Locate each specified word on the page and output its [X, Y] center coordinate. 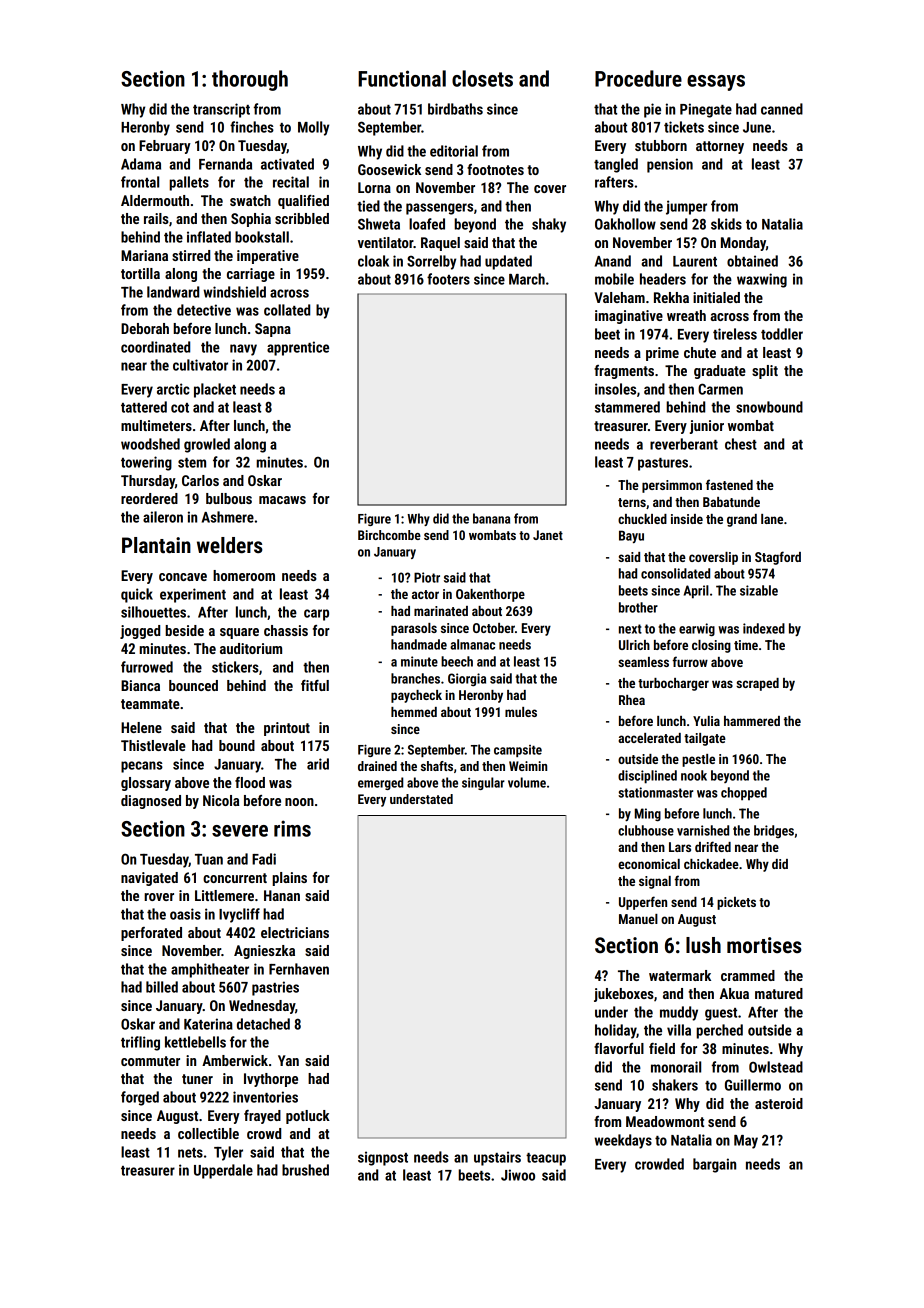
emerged [380, 783]
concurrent [235, 878]
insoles [615, 389]
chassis [286, 630]
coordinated [155, 347]
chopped [744, 794]
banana [491, 518]
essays [716, 83]
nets [190, 1153]
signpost [383, 1158]
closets [482, 78]
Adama [141, 164]
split [765, 372]
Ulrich [634, 645]
